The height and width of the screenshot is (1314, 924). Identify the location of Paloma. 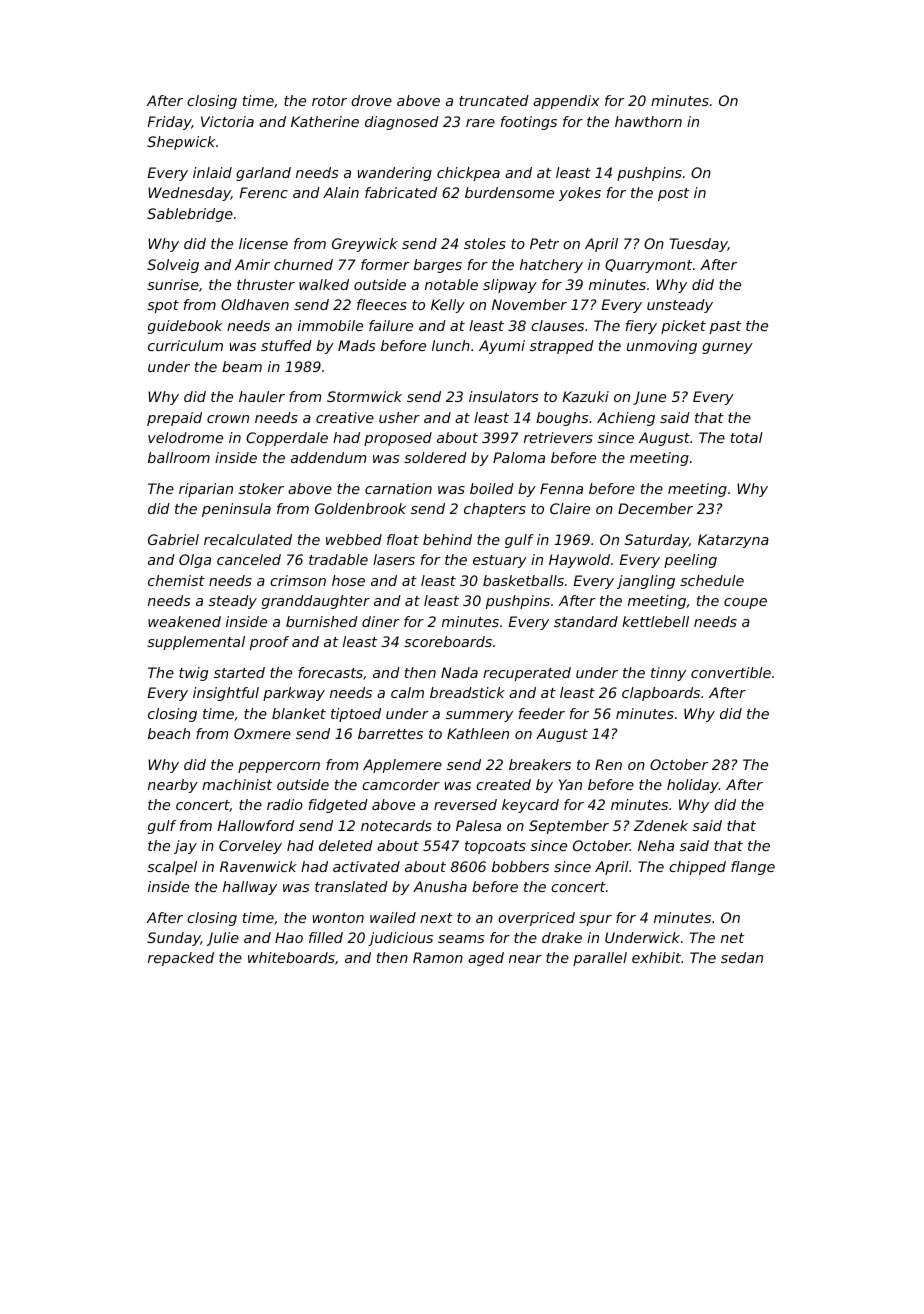
(519, 457).
